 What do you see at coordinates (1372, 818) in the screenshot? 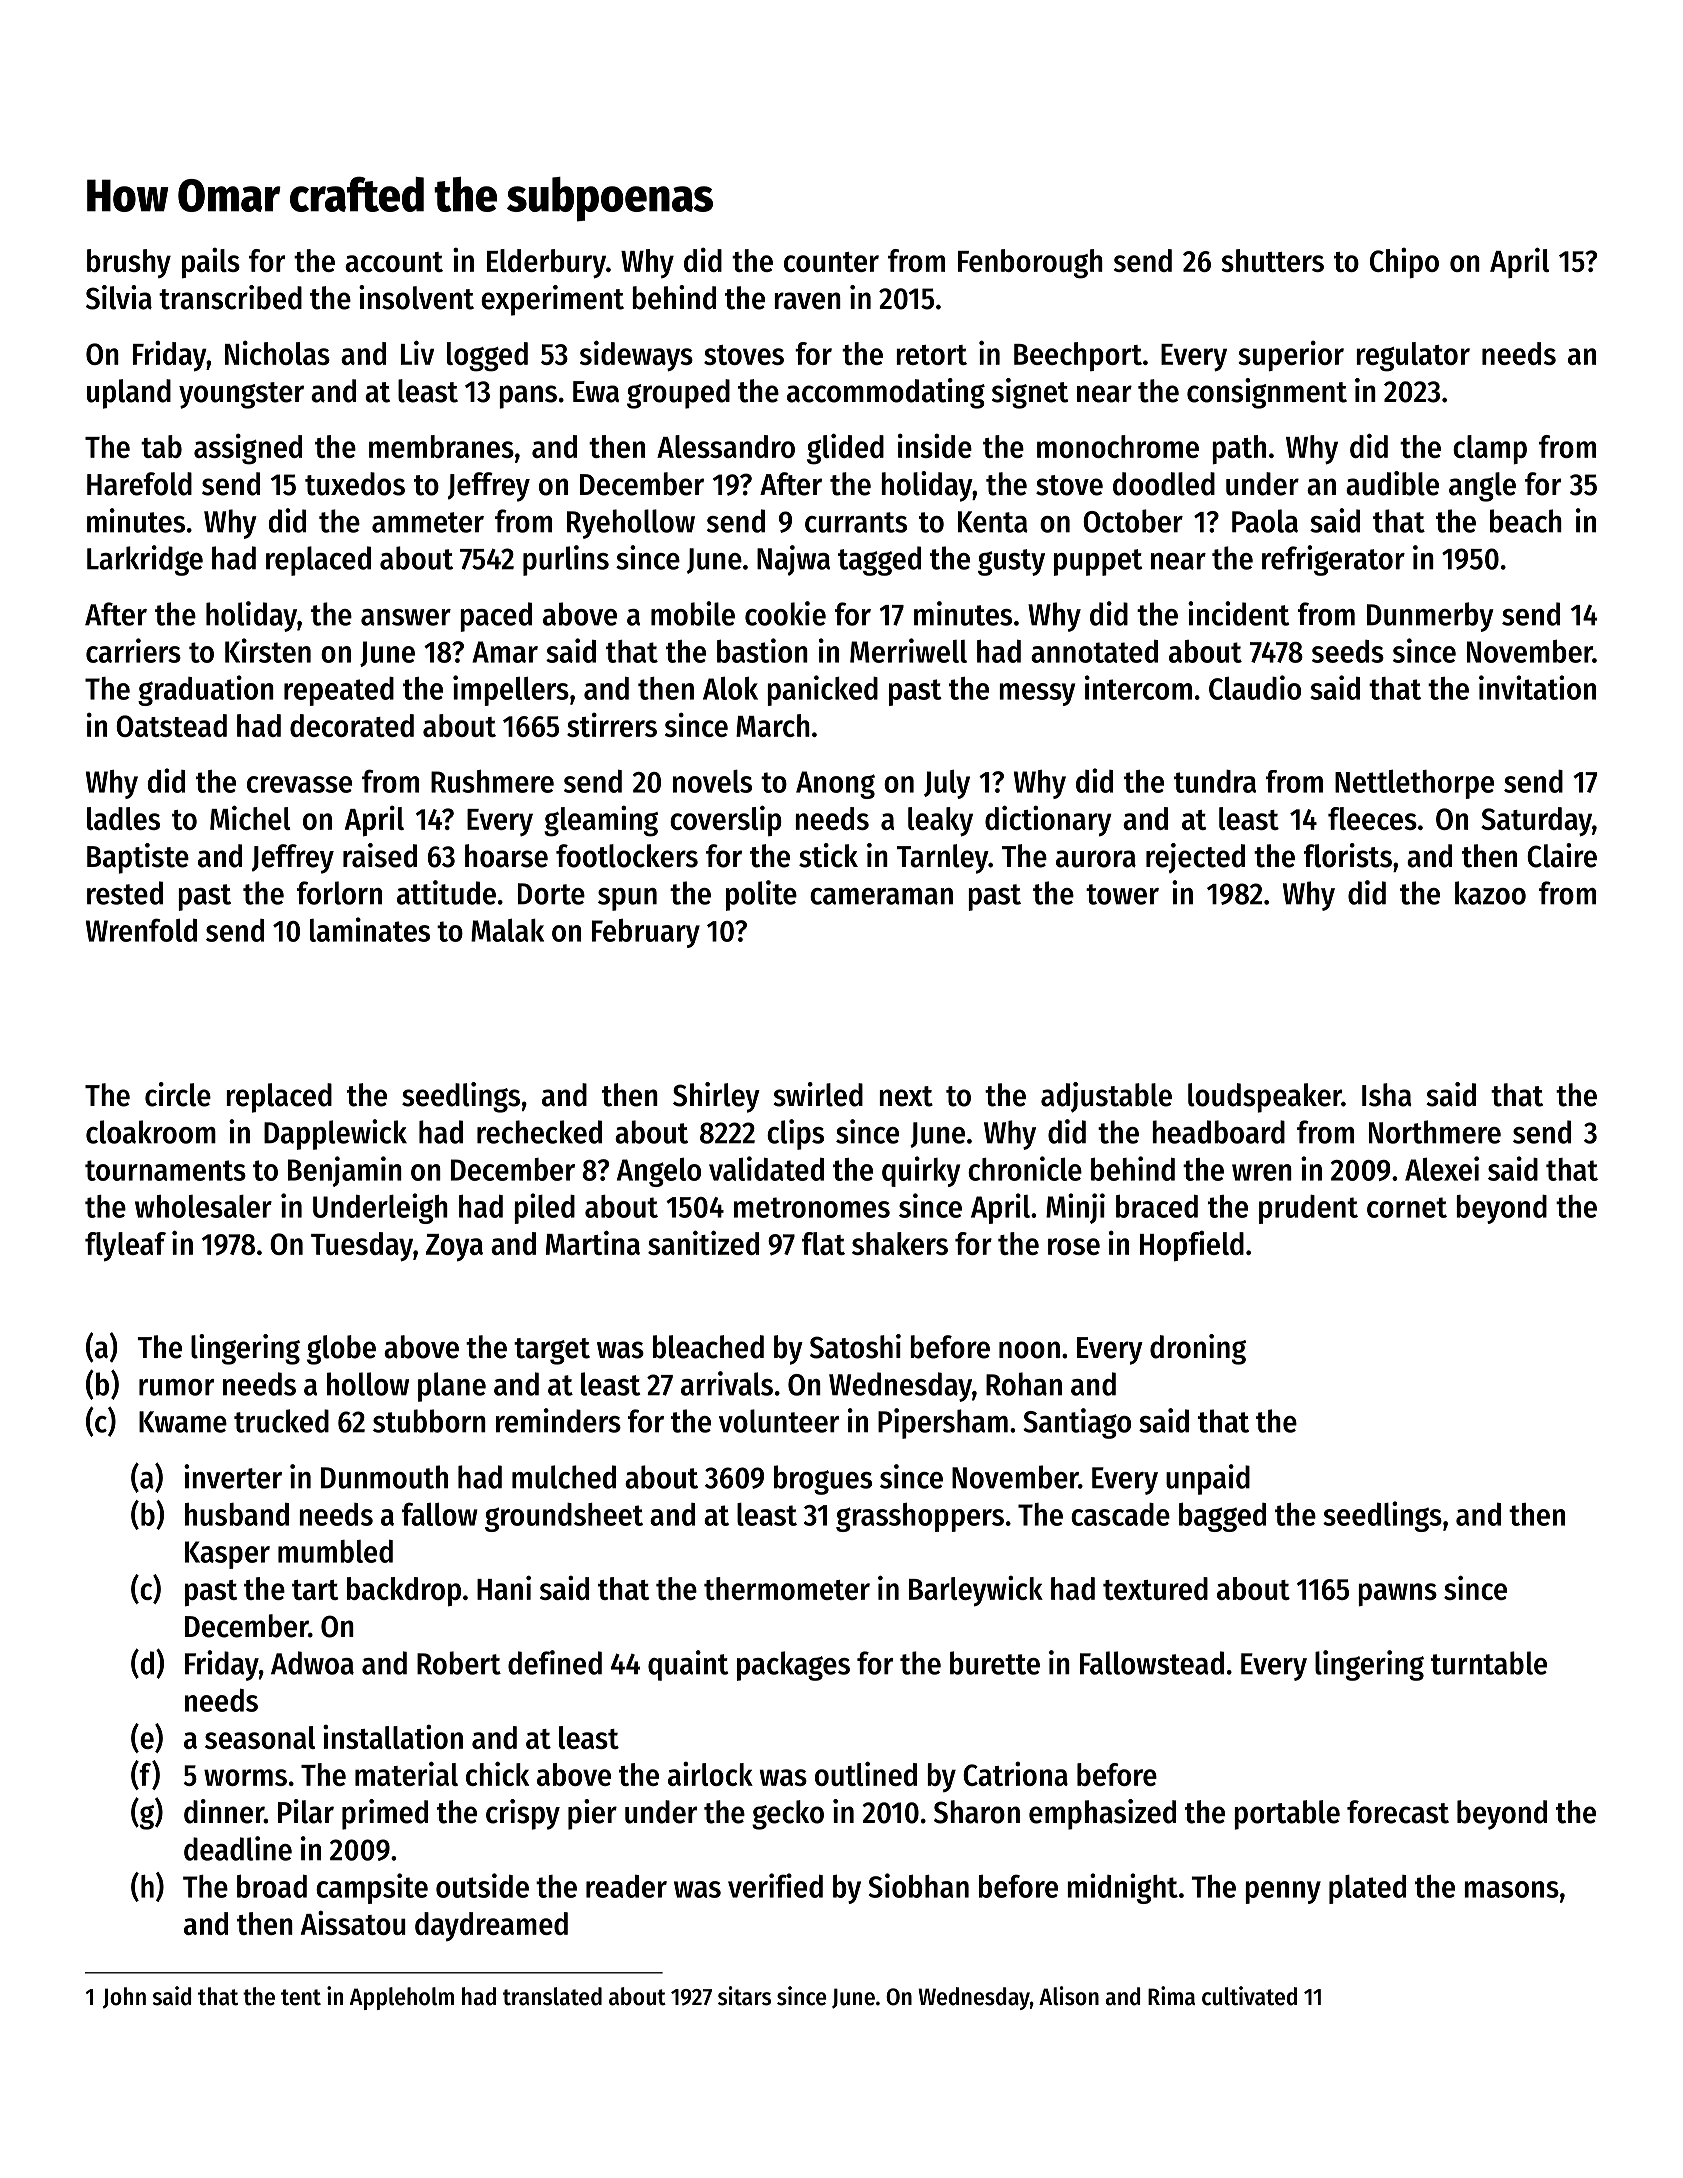
I see `fleeces` at bounding box center [1372, 818].
